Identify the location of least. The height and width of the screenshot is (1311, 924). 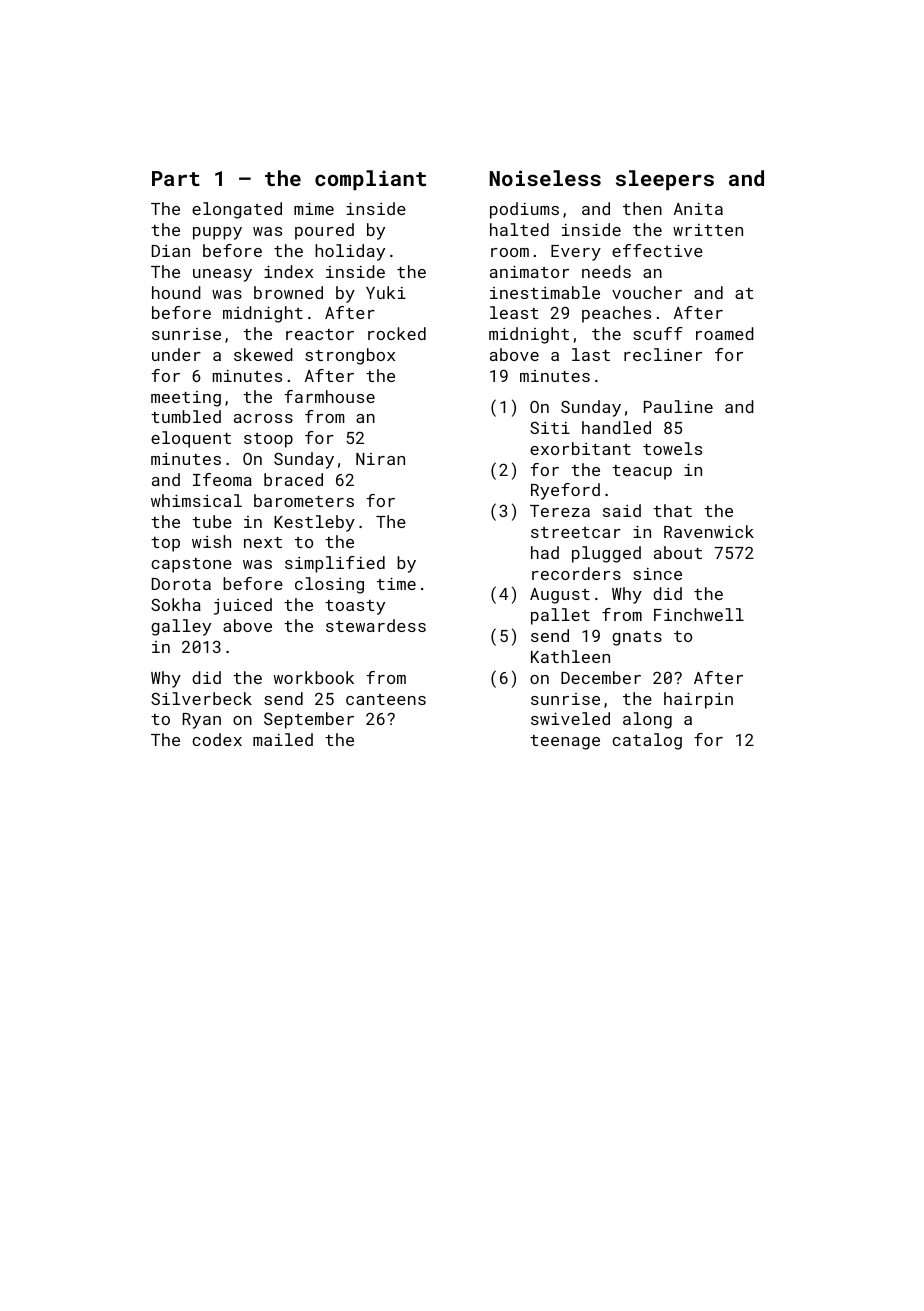
(514, 312).
